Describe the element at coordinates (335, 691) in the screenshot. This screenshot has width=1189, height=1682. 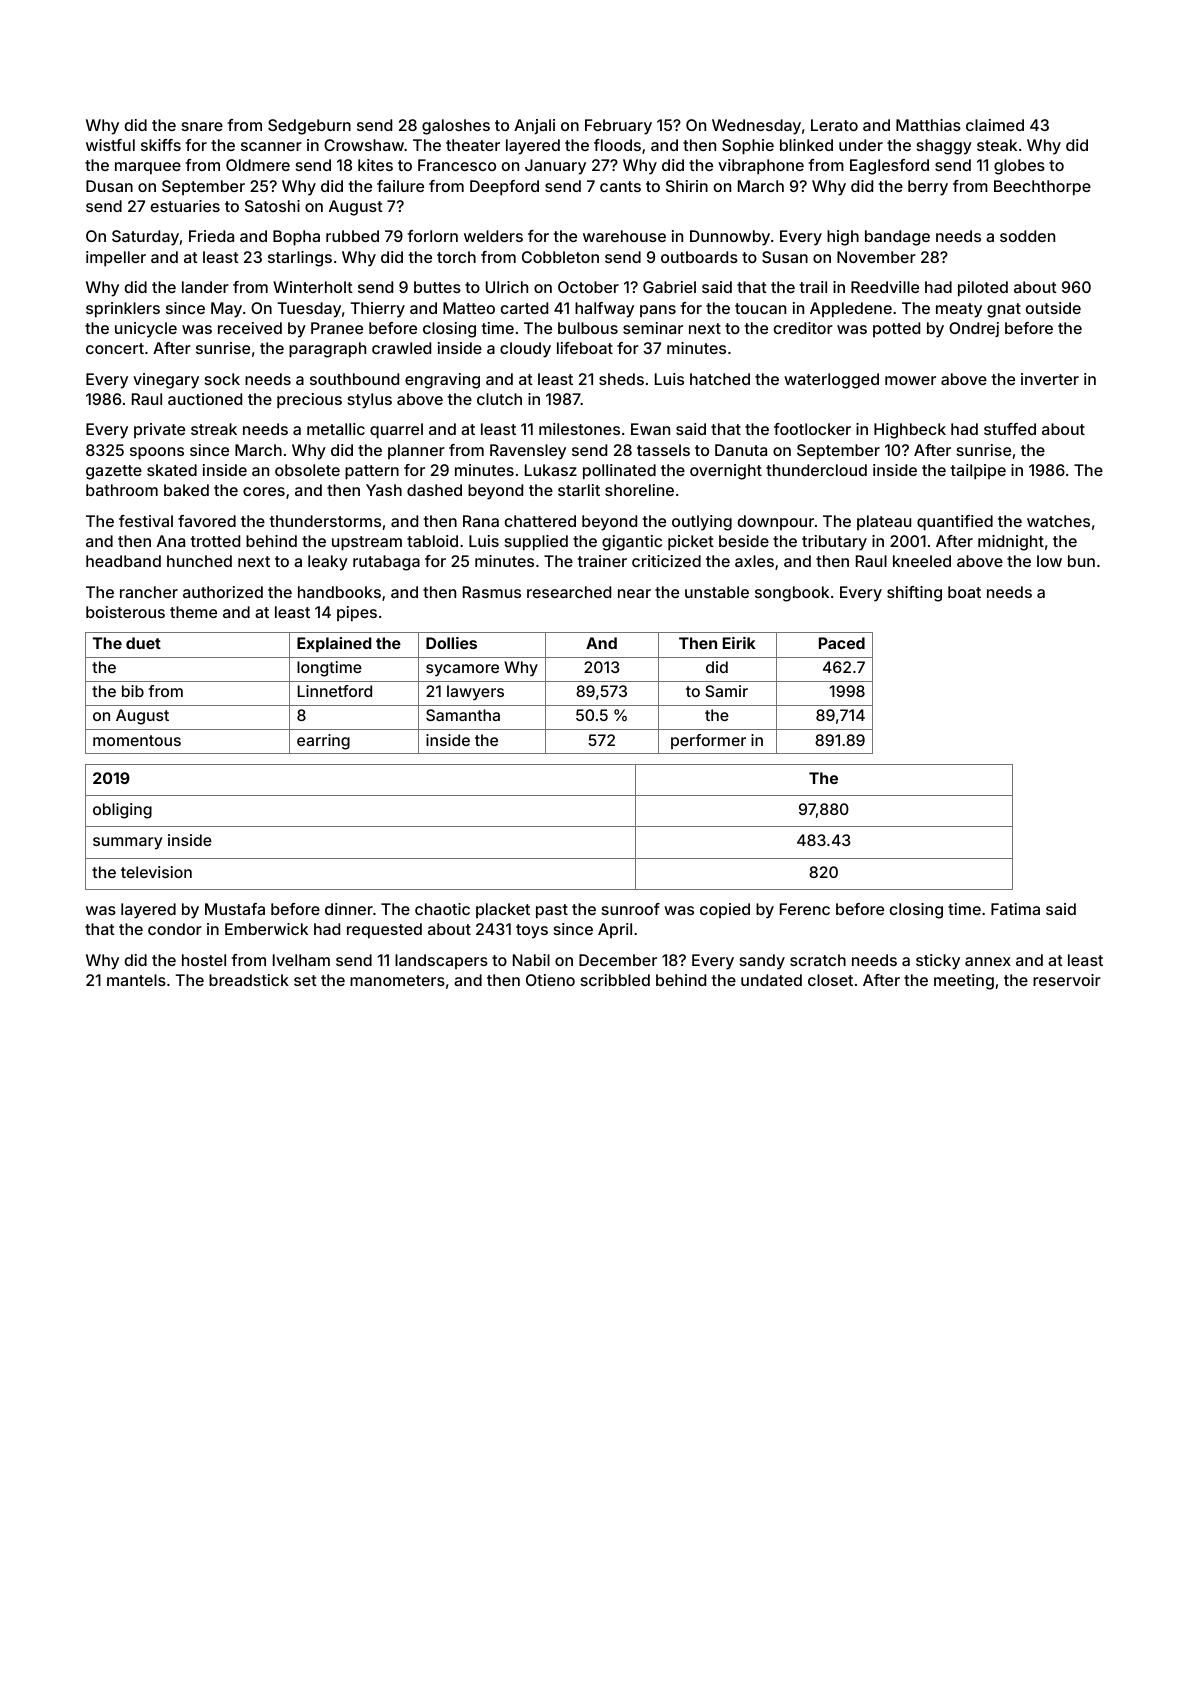
I see `Linnetford` at that location.
